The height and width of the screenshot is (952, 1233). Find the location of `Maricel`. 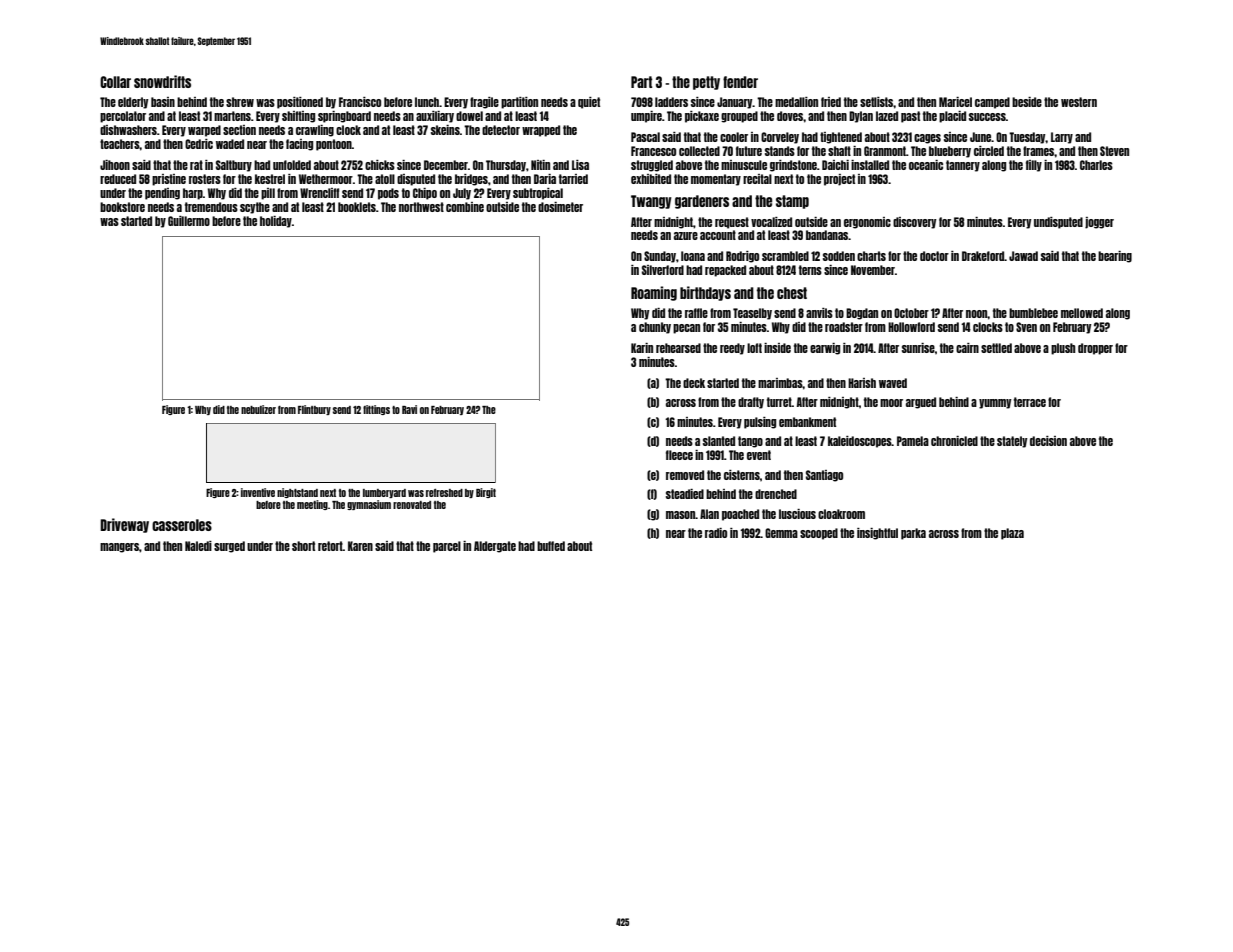

Maricel is located at coordinates (955, 102).
